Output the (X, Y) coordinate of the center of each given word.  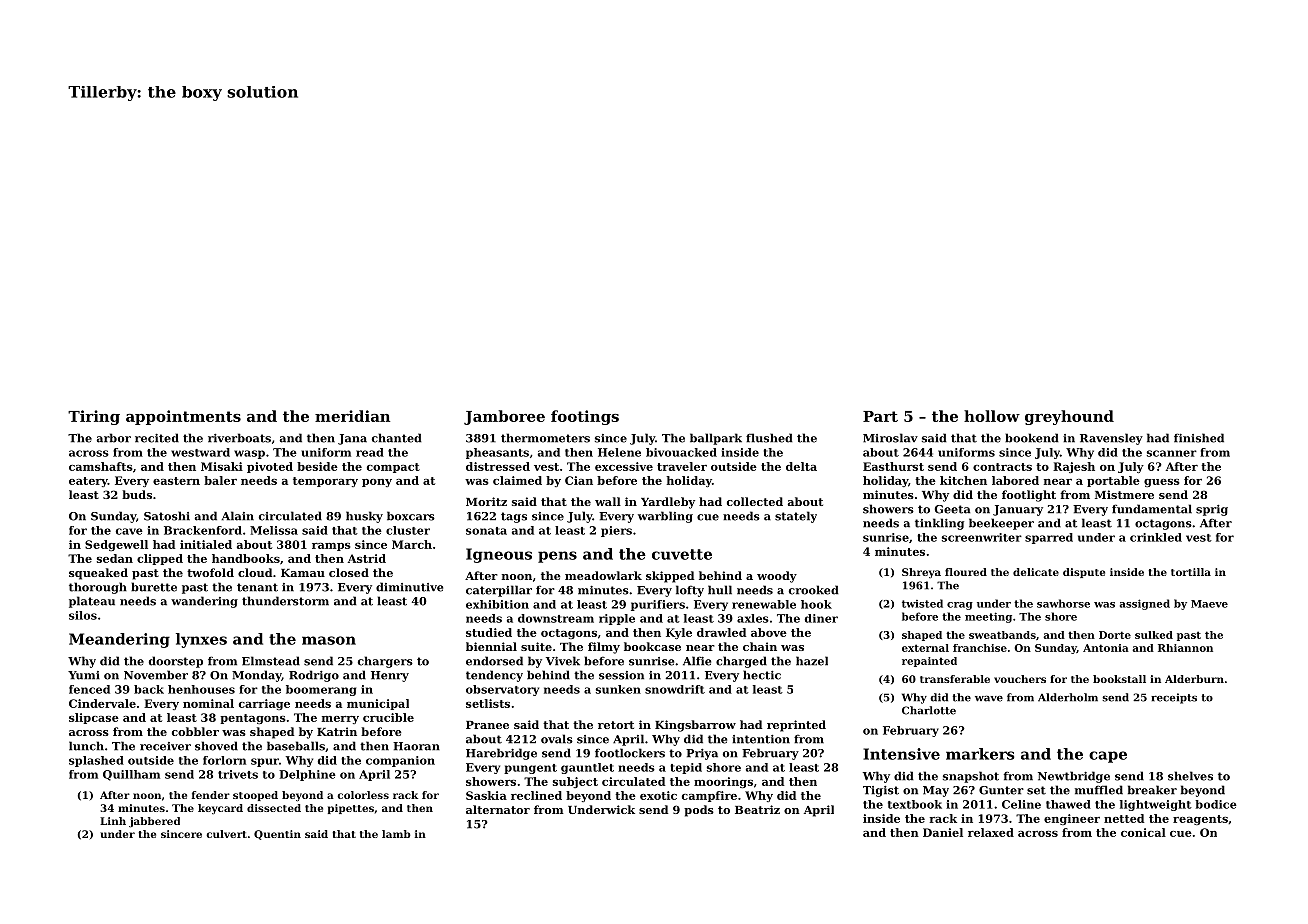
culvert (226, 834)
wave (989, 698)
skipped (670, 577)
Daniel (943, 832)
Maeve (1209, 604)
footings (585, 417)
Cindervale (102, 703)
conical (1143, 832)
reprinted (796, 726)
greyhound (1069, 417)
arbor (114, 438)
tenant (257, 587)
